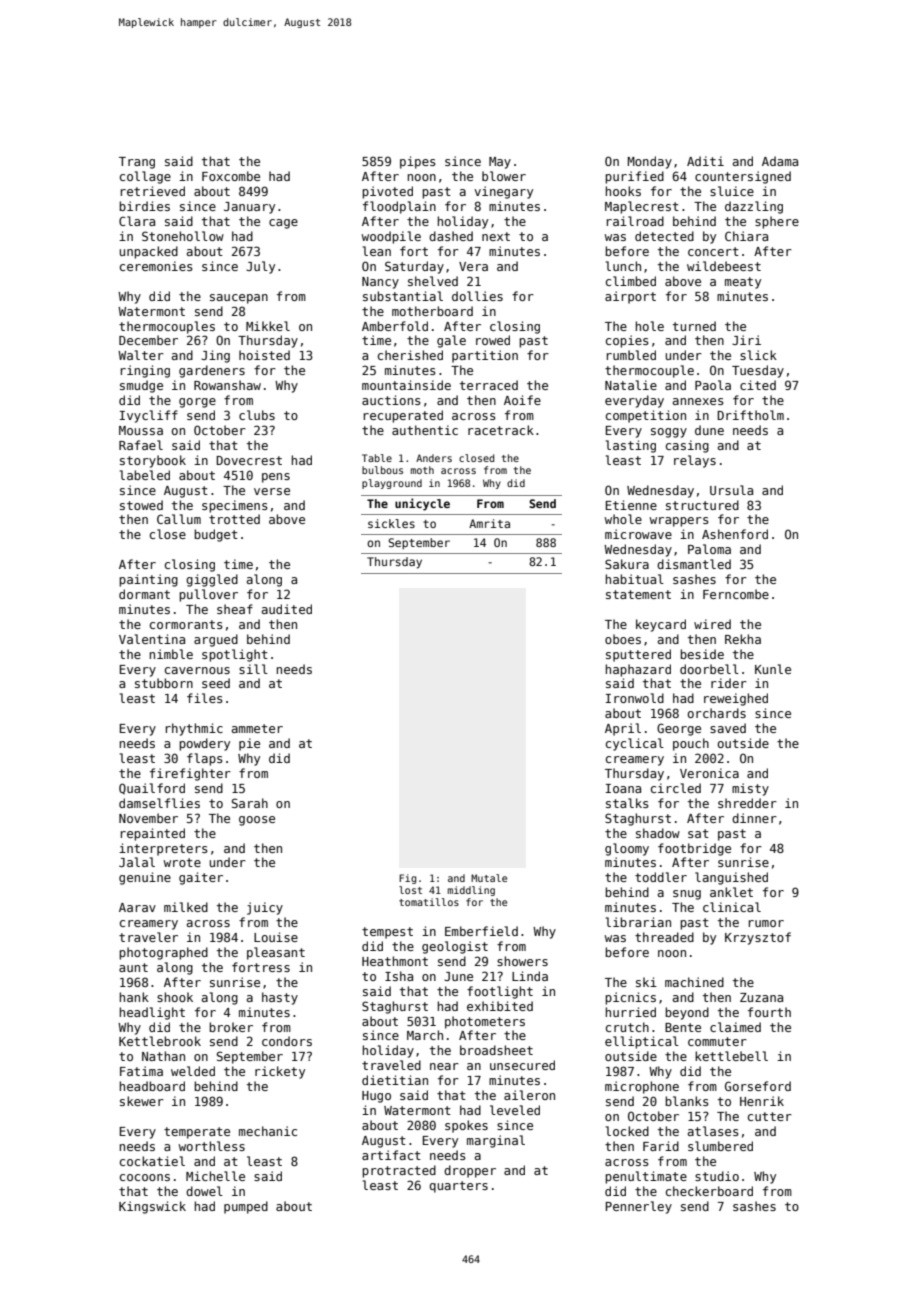 Image resolution: width=924 pixels, height=1308 pixels. Describe the element at coordinates (623, 639) in the document. I see `oboes` at that location.
